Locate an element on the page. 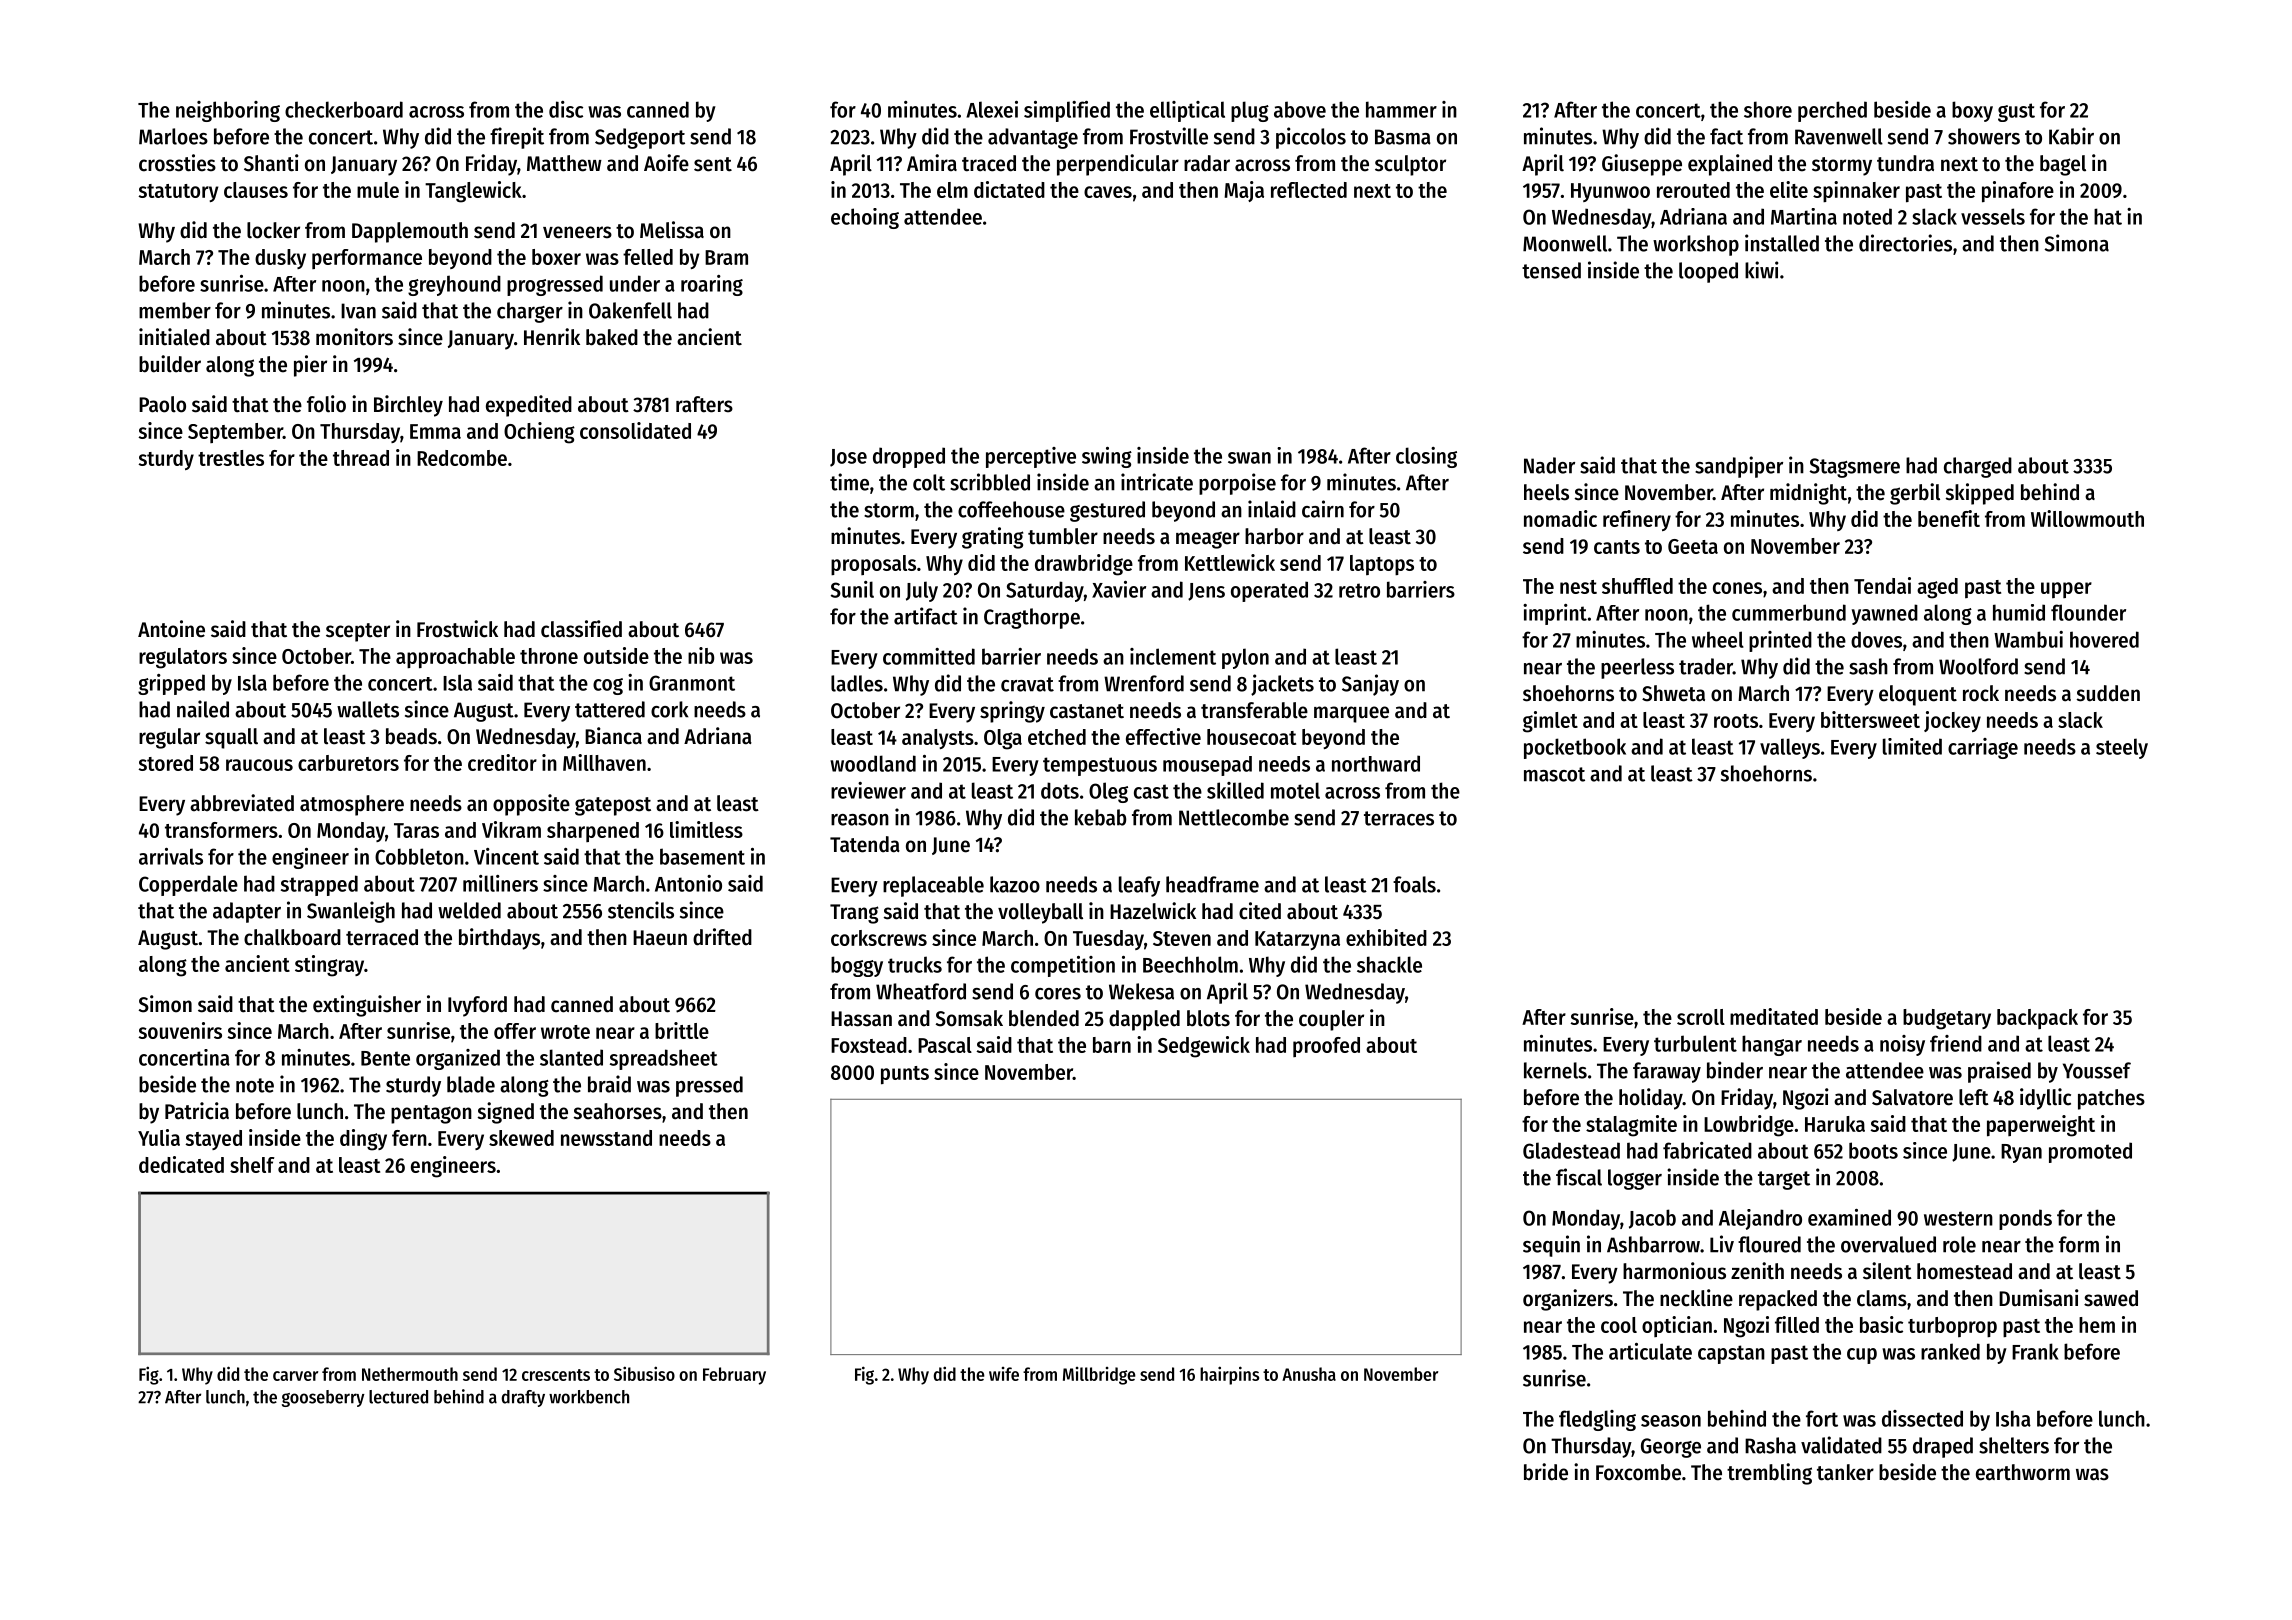 The image size is (2292, 1620). Dapplemouth is located at coordinates (410, 232).
